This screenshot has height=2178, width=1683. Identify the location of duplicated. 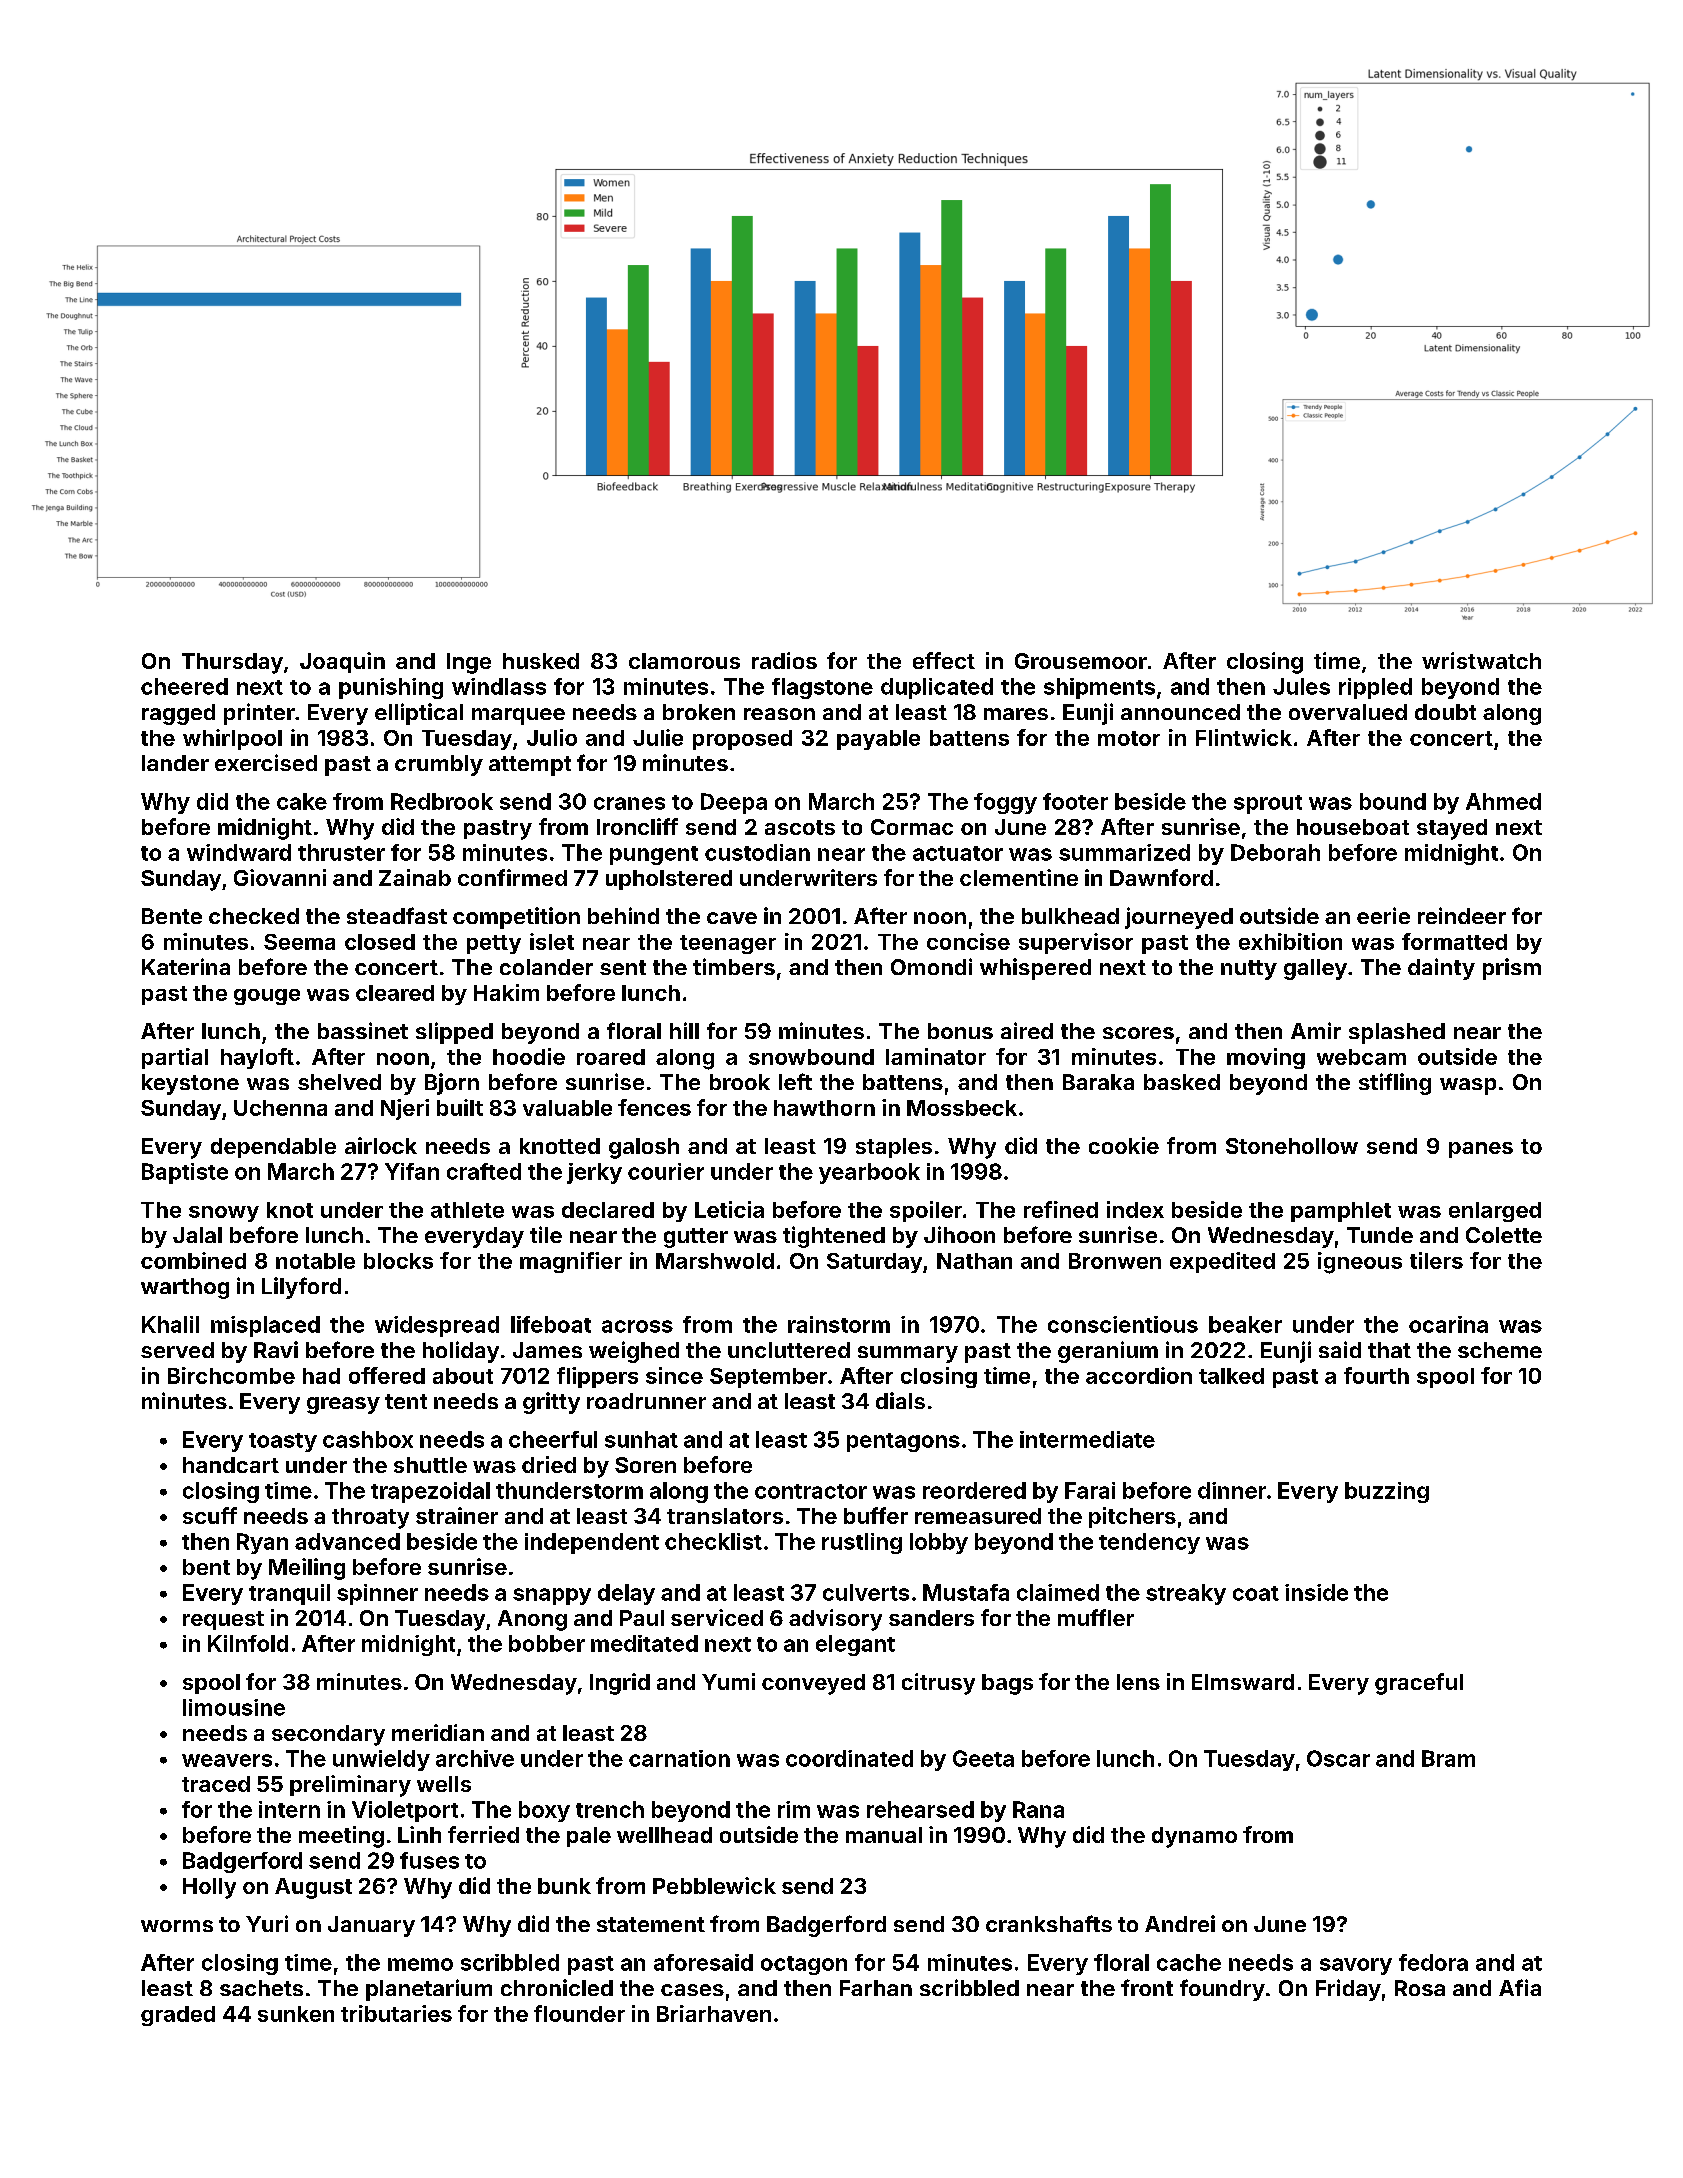
(937, 688).
